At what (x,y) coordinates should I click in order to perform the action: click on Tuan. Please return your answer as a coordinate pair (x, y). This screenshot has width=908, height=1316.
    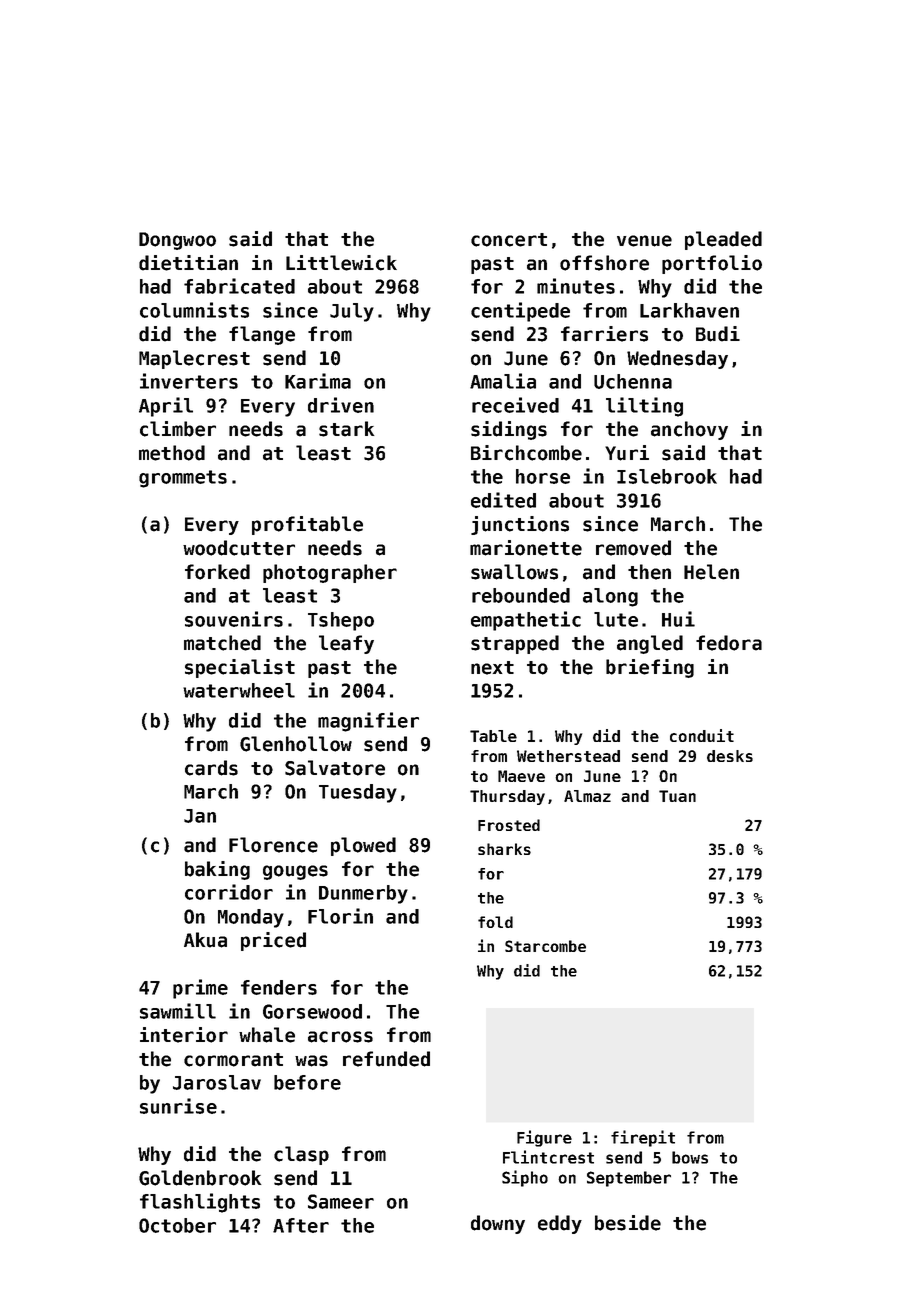
    Looking at the image, I should click on (677, 796).
